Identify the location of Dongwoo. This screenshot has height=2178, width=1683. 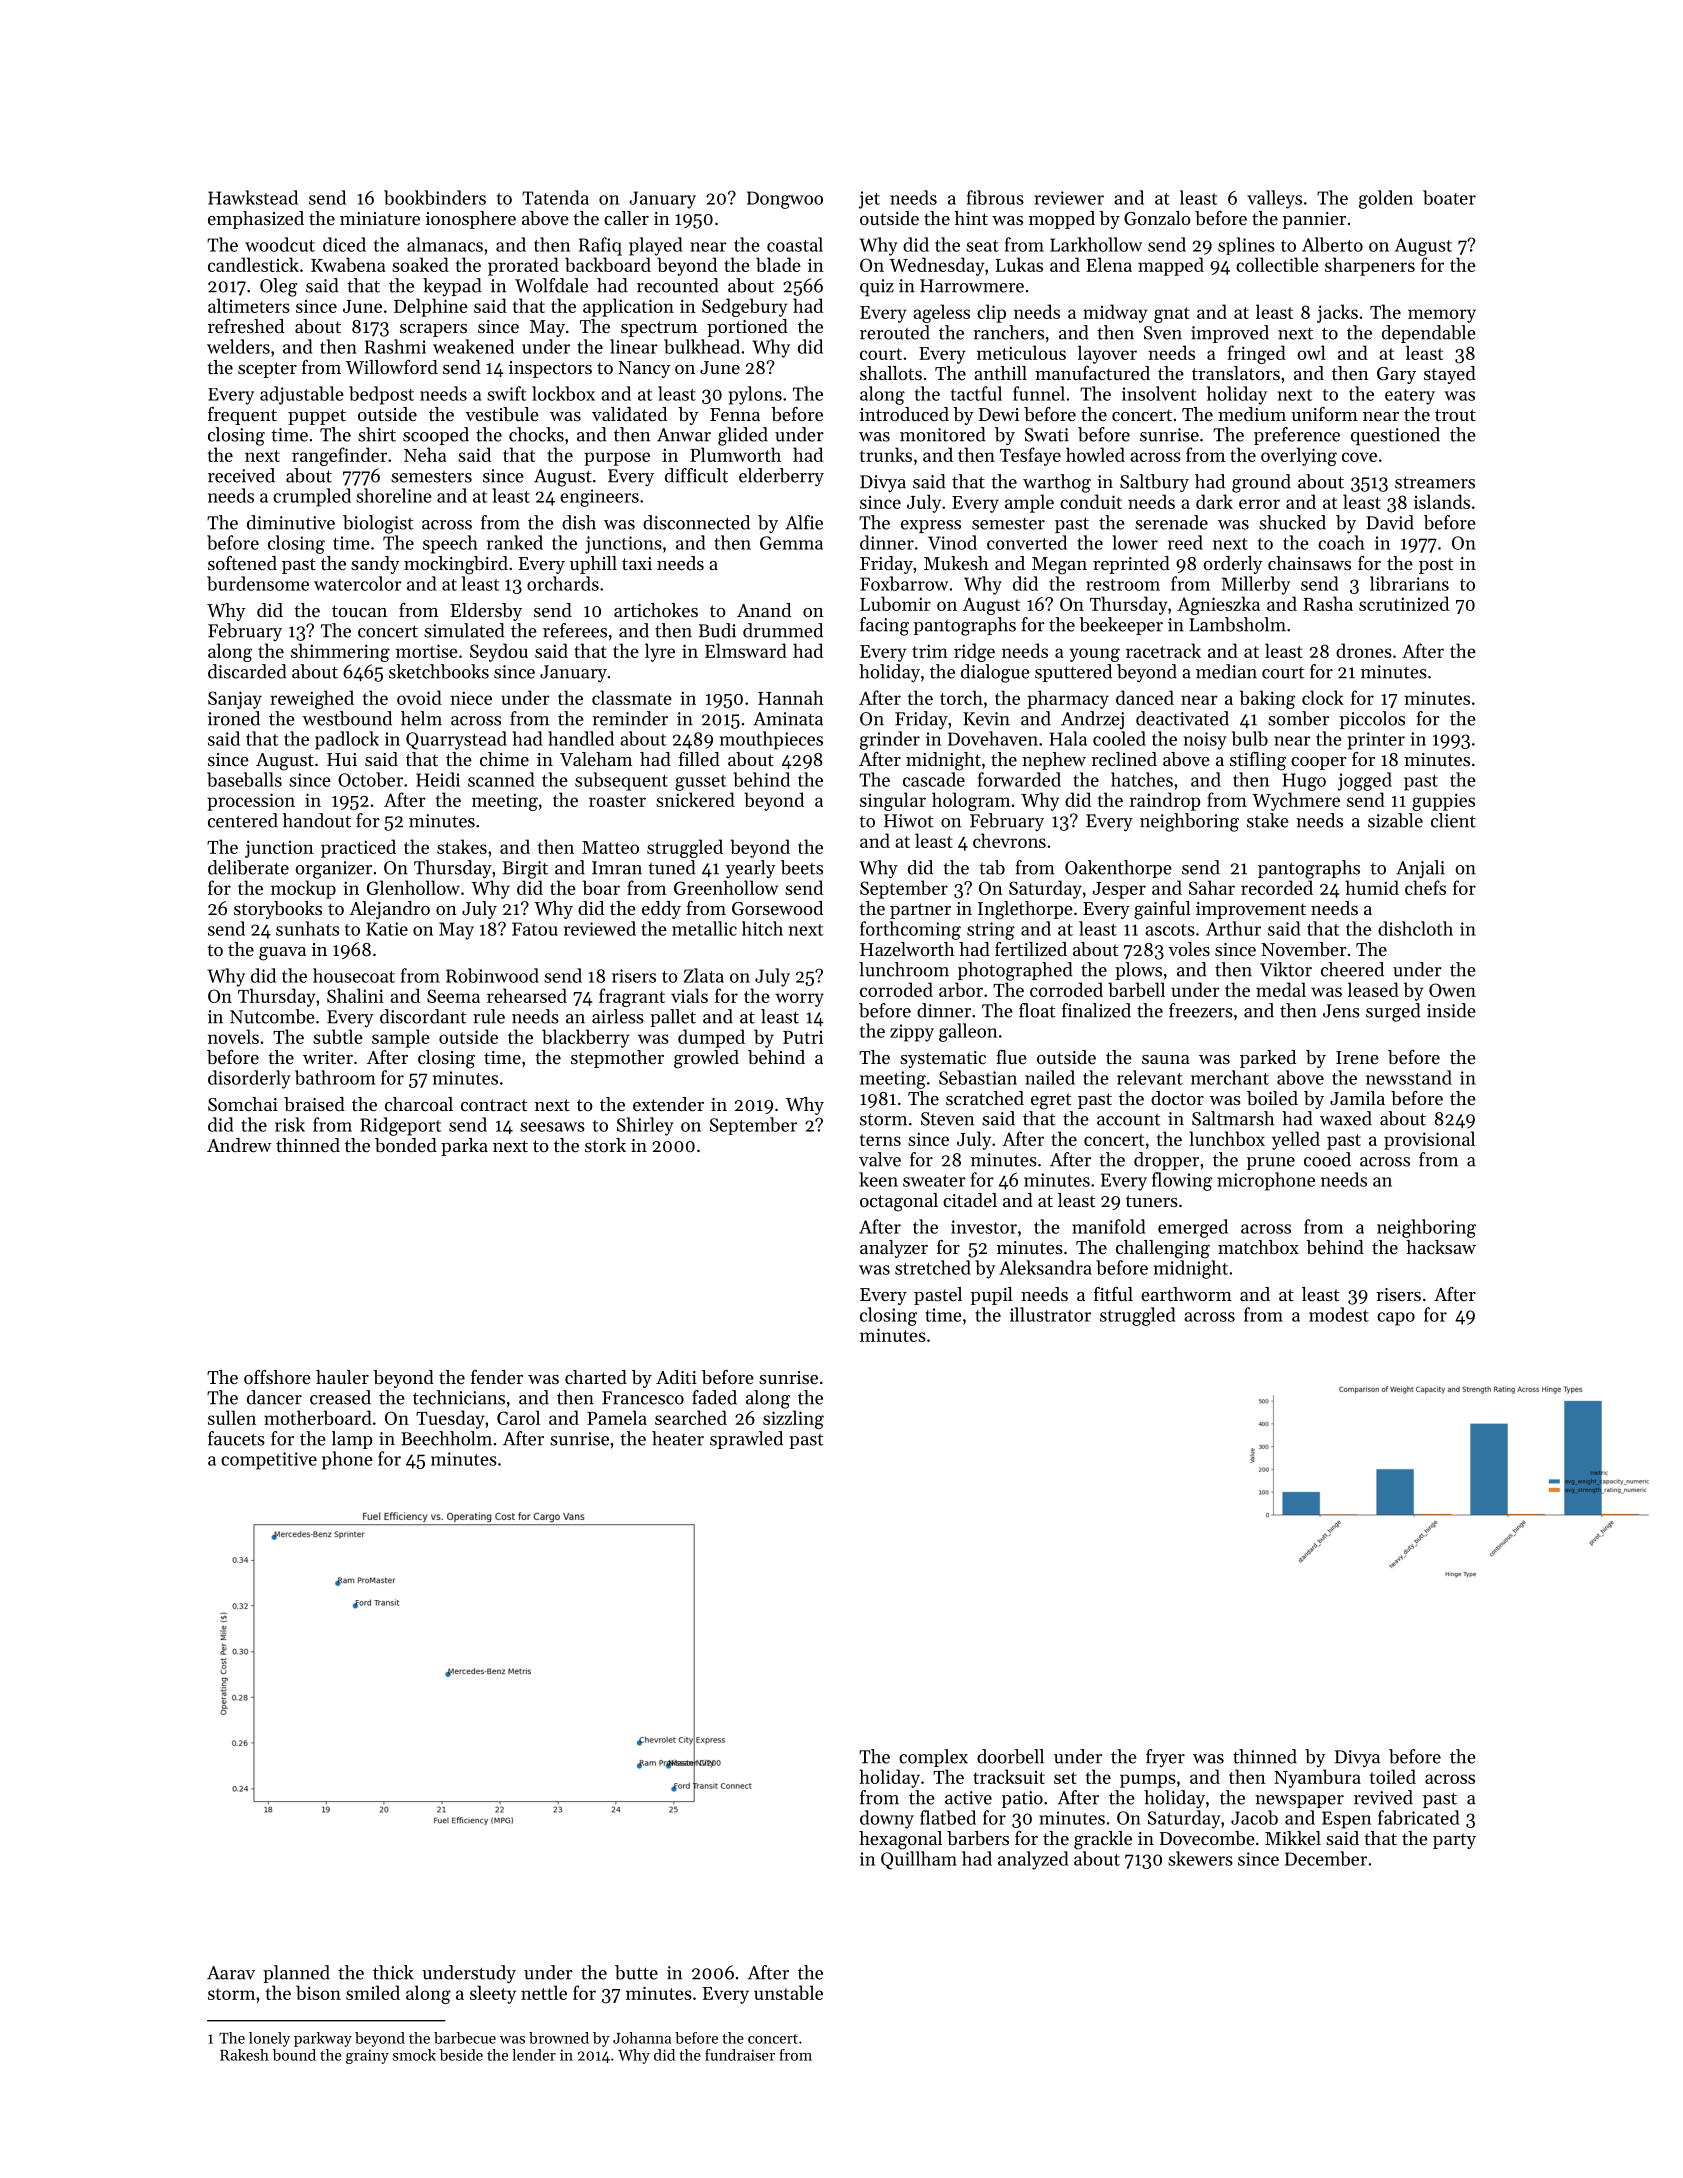
(785, 200).
